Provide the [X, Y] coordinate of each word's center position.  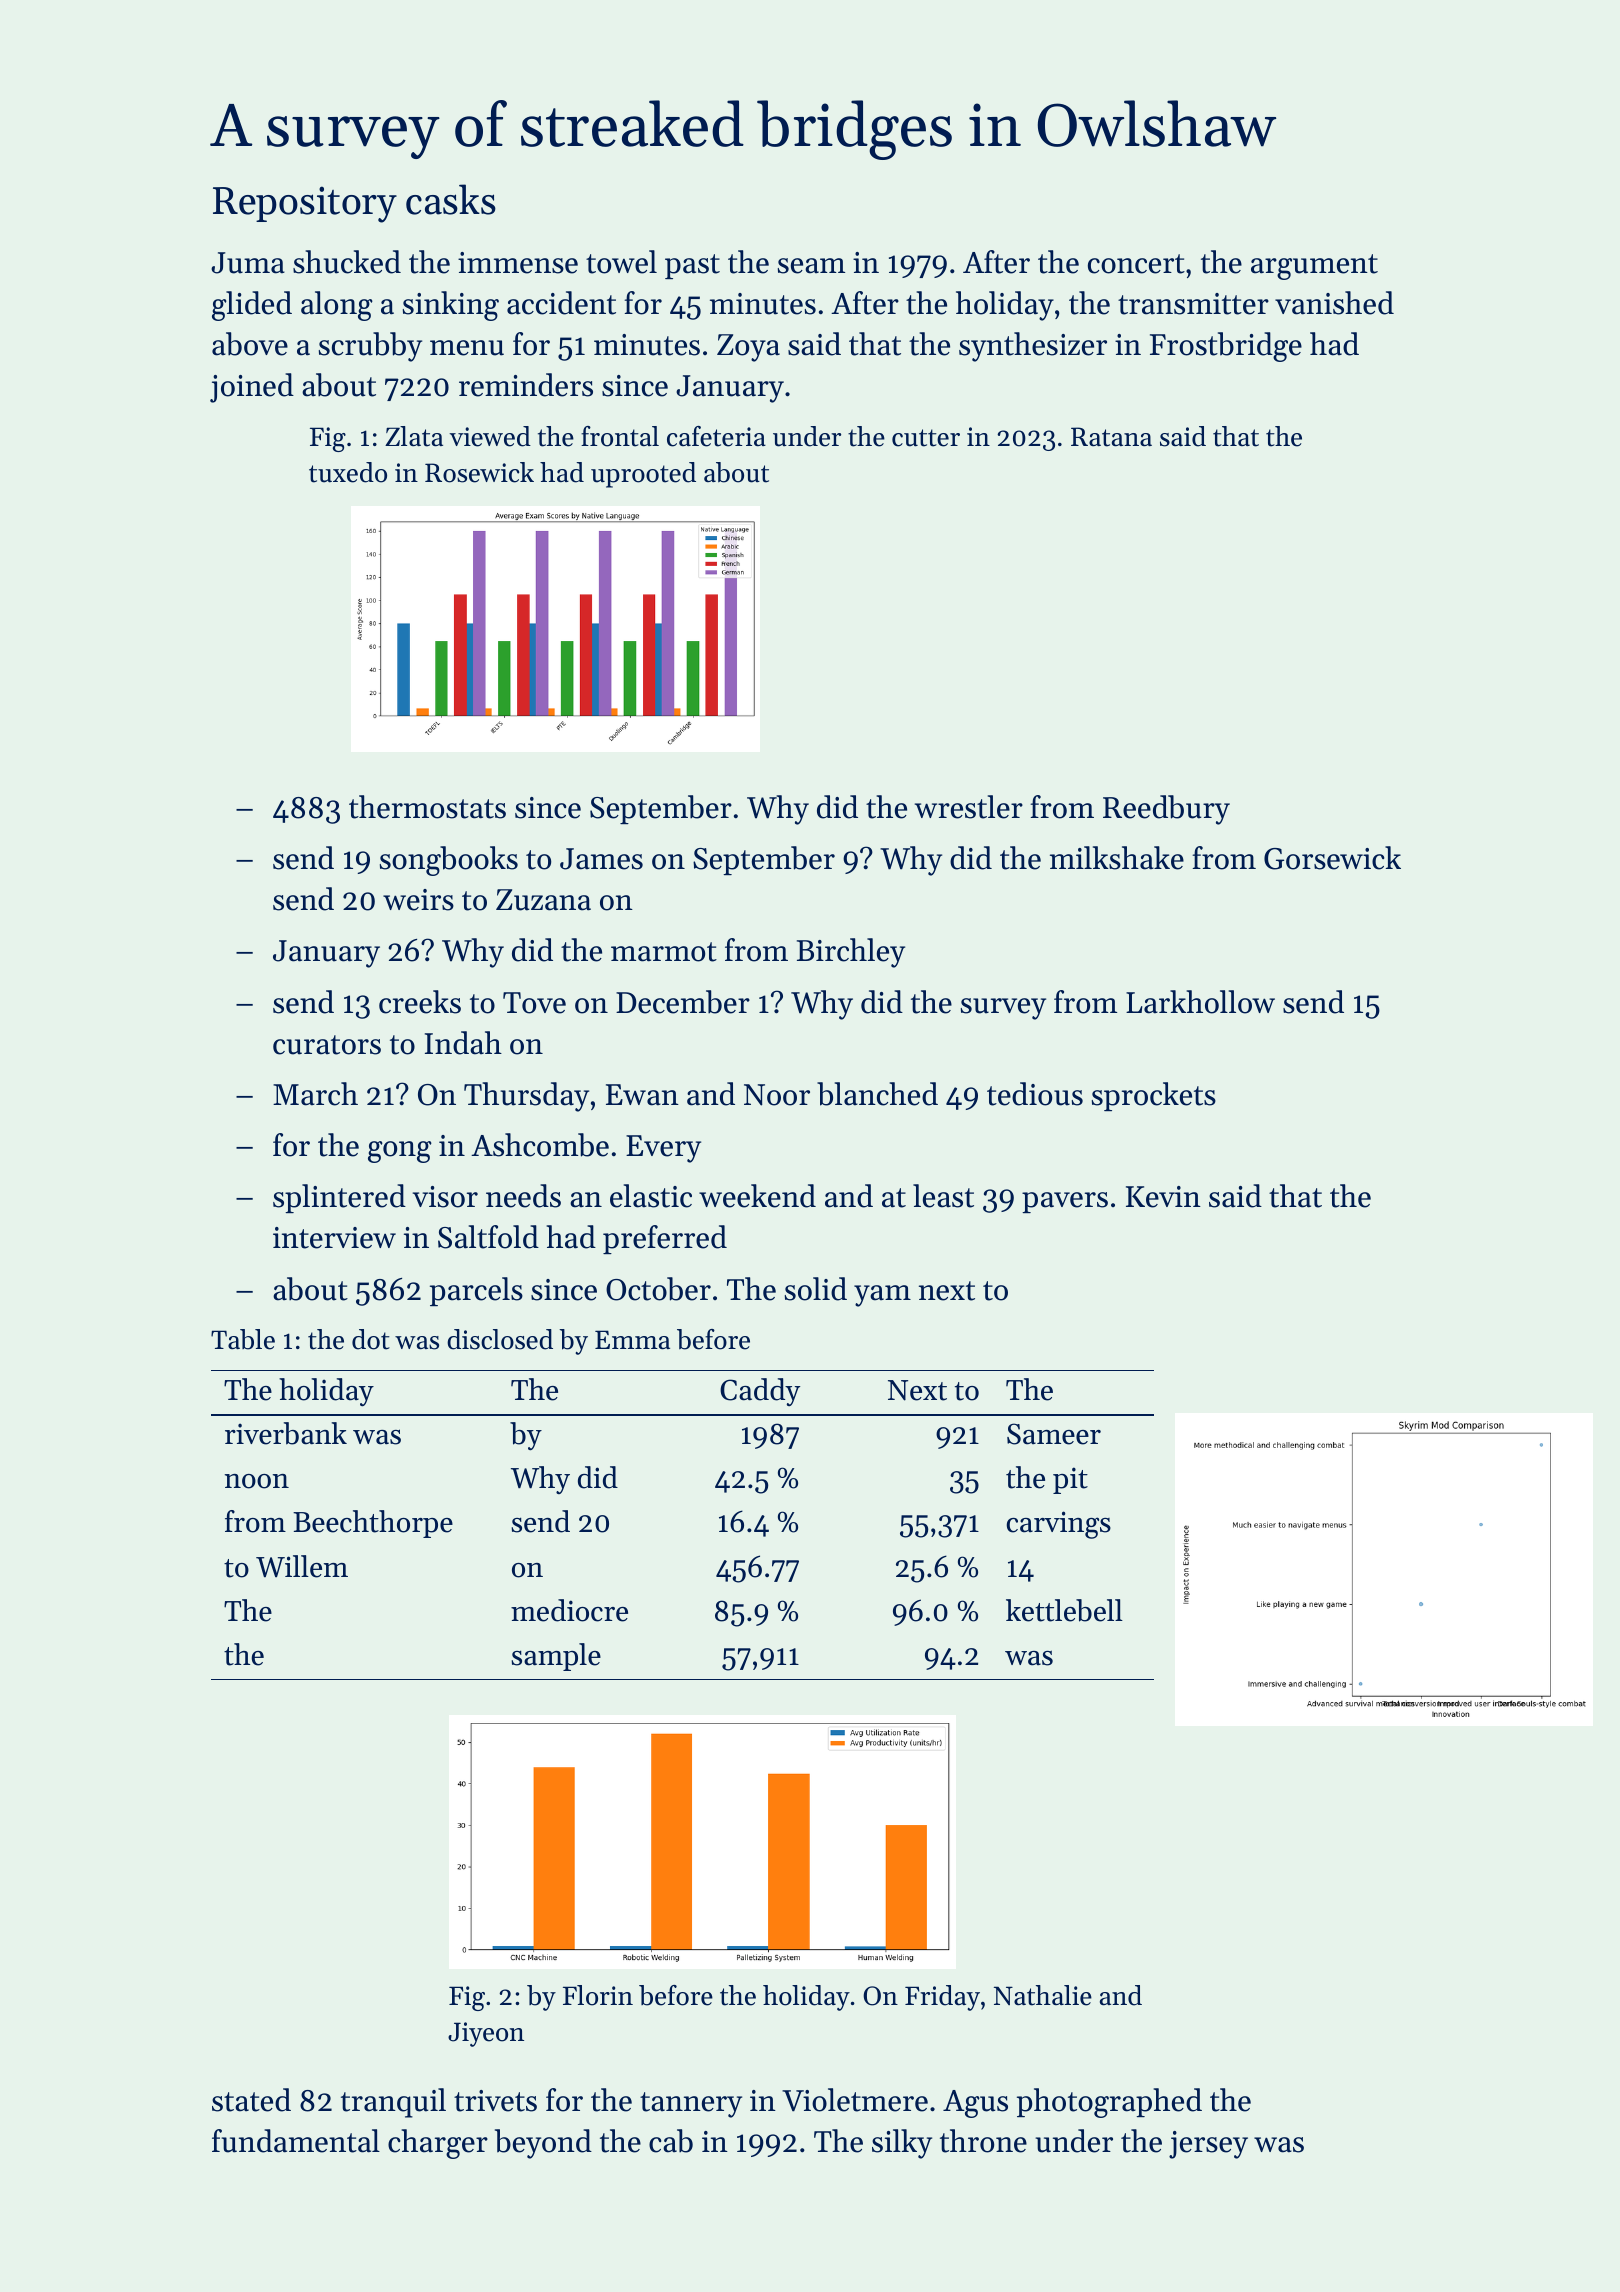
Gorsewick [1332, 858]
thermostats [427, 807]
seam [811, 266]
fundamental [296, 2141]
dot [371, 1339]
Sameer [1054, 1434]
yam [882, 1296]
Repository [305, 204]
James [601, 859]
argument [1314, 267]
